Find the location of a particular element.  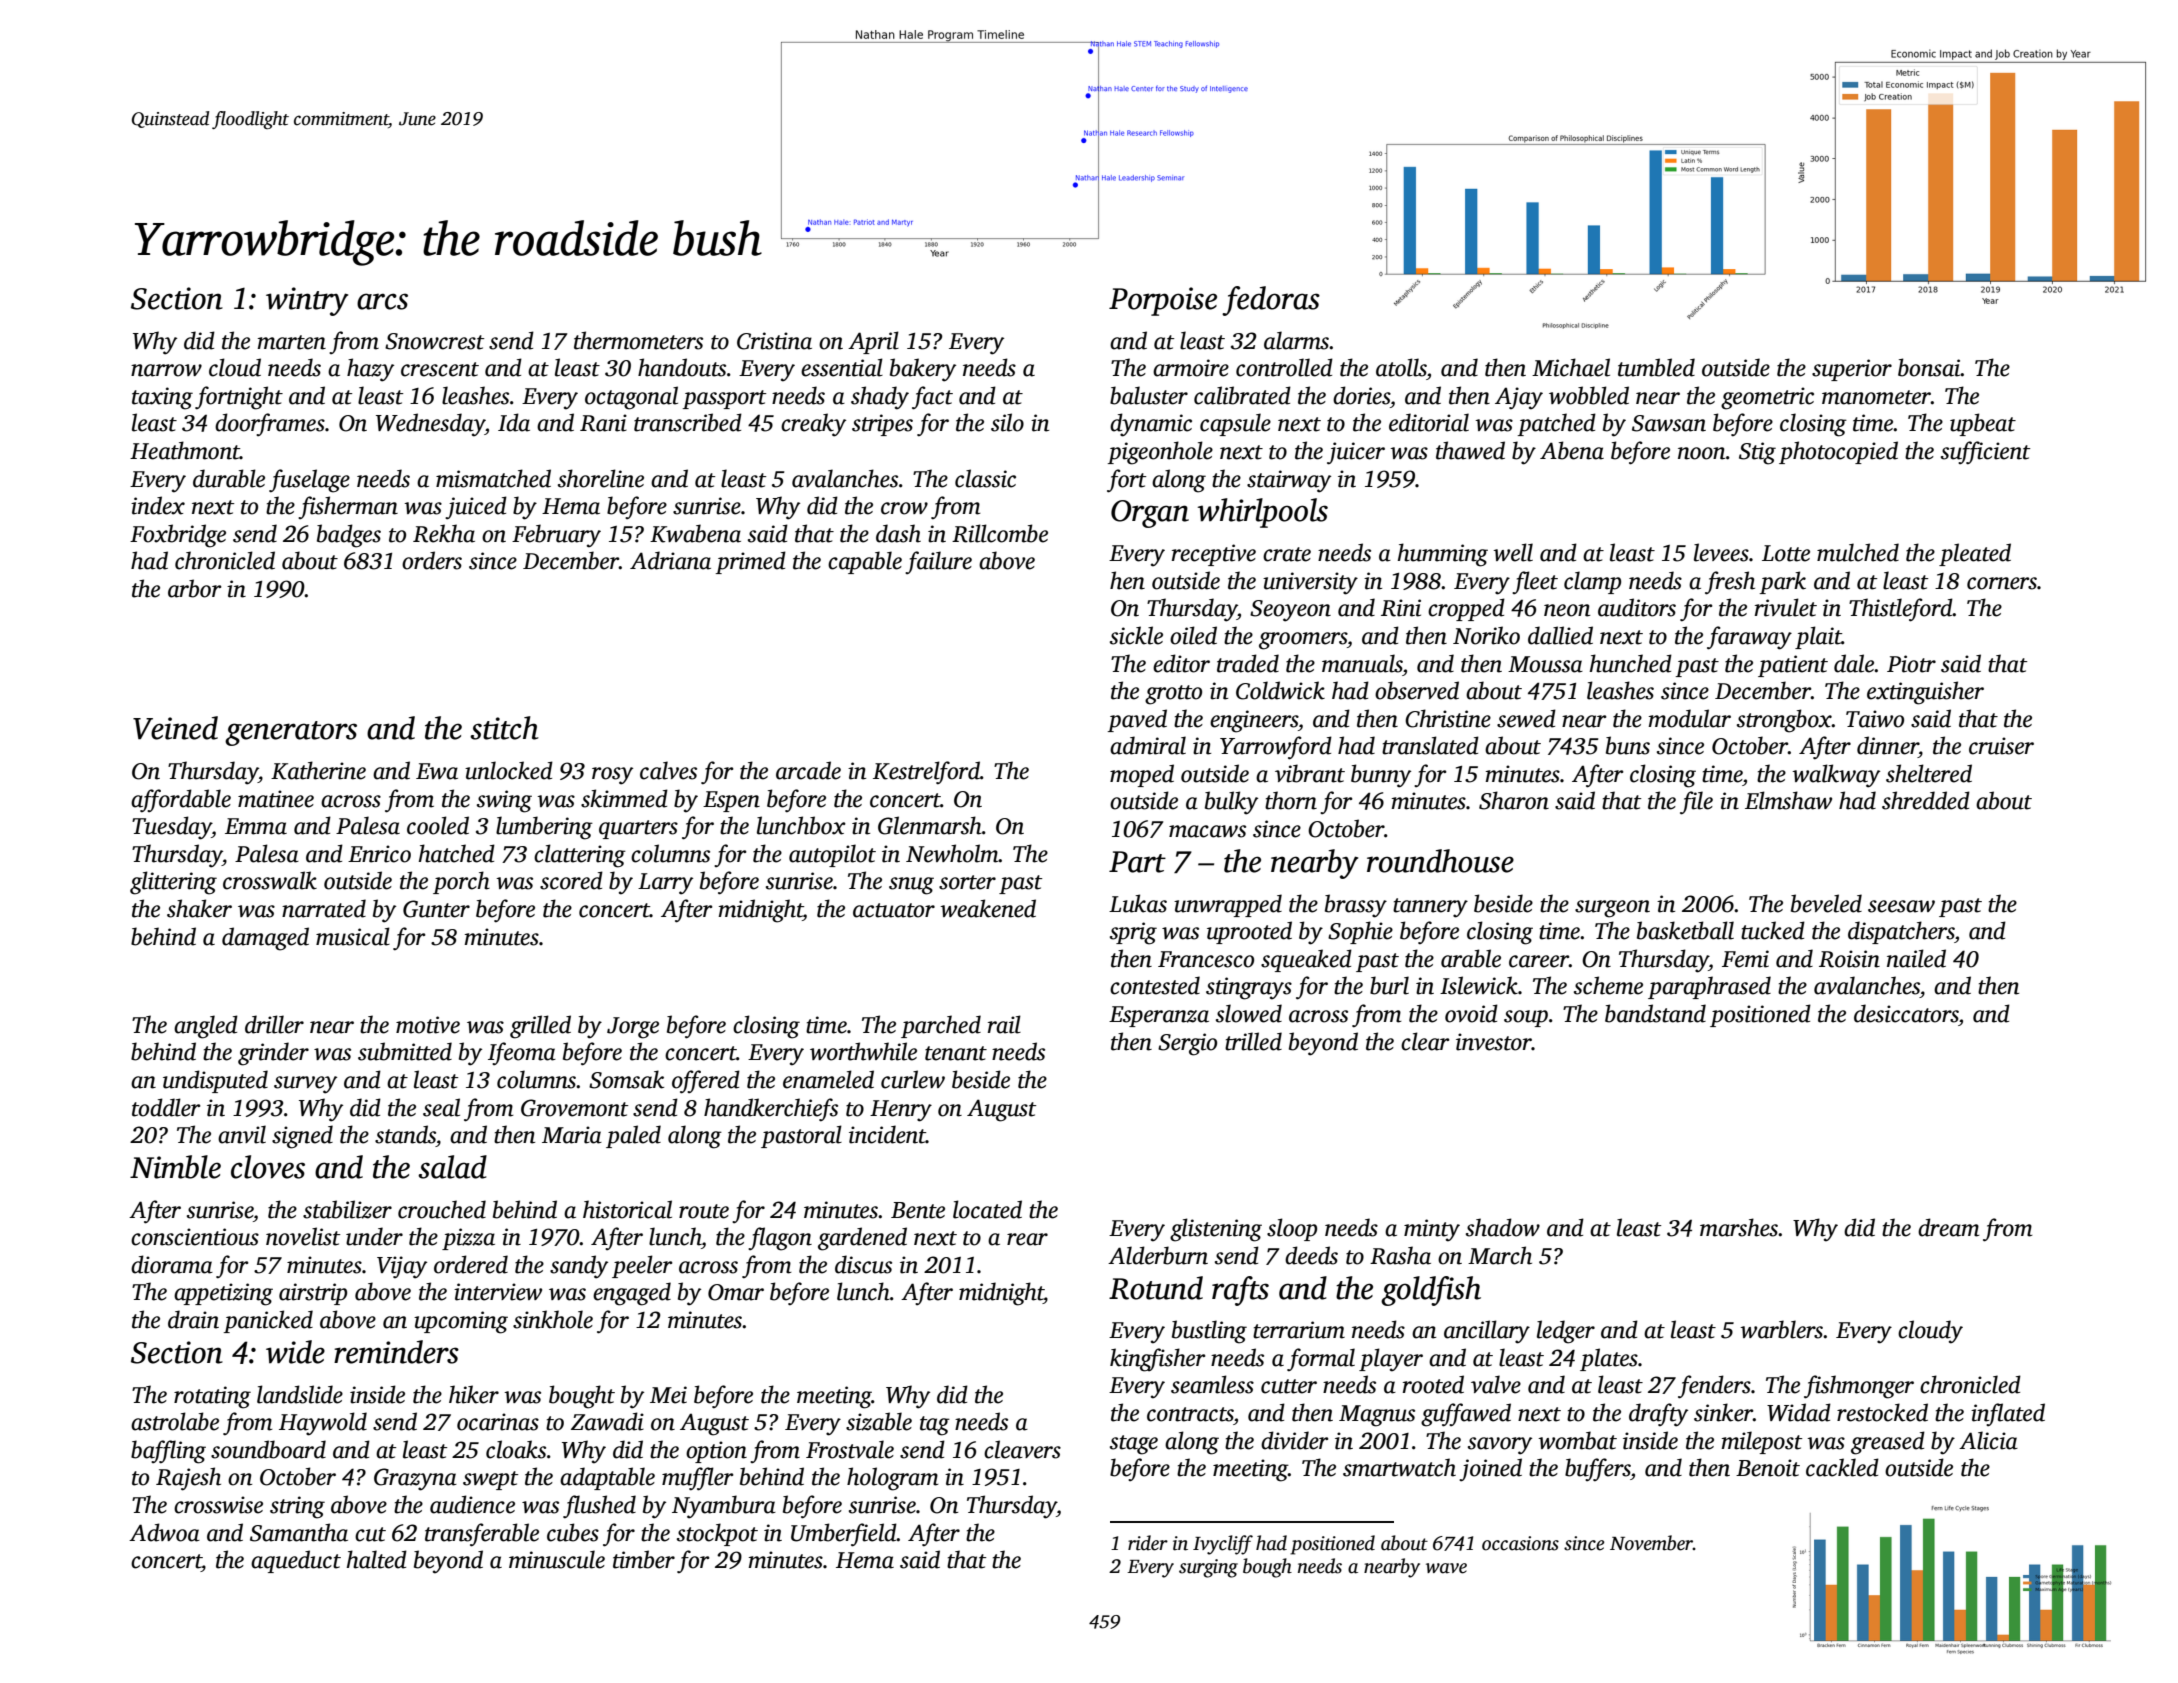

sewed is located at coordinates (1526, 718).
